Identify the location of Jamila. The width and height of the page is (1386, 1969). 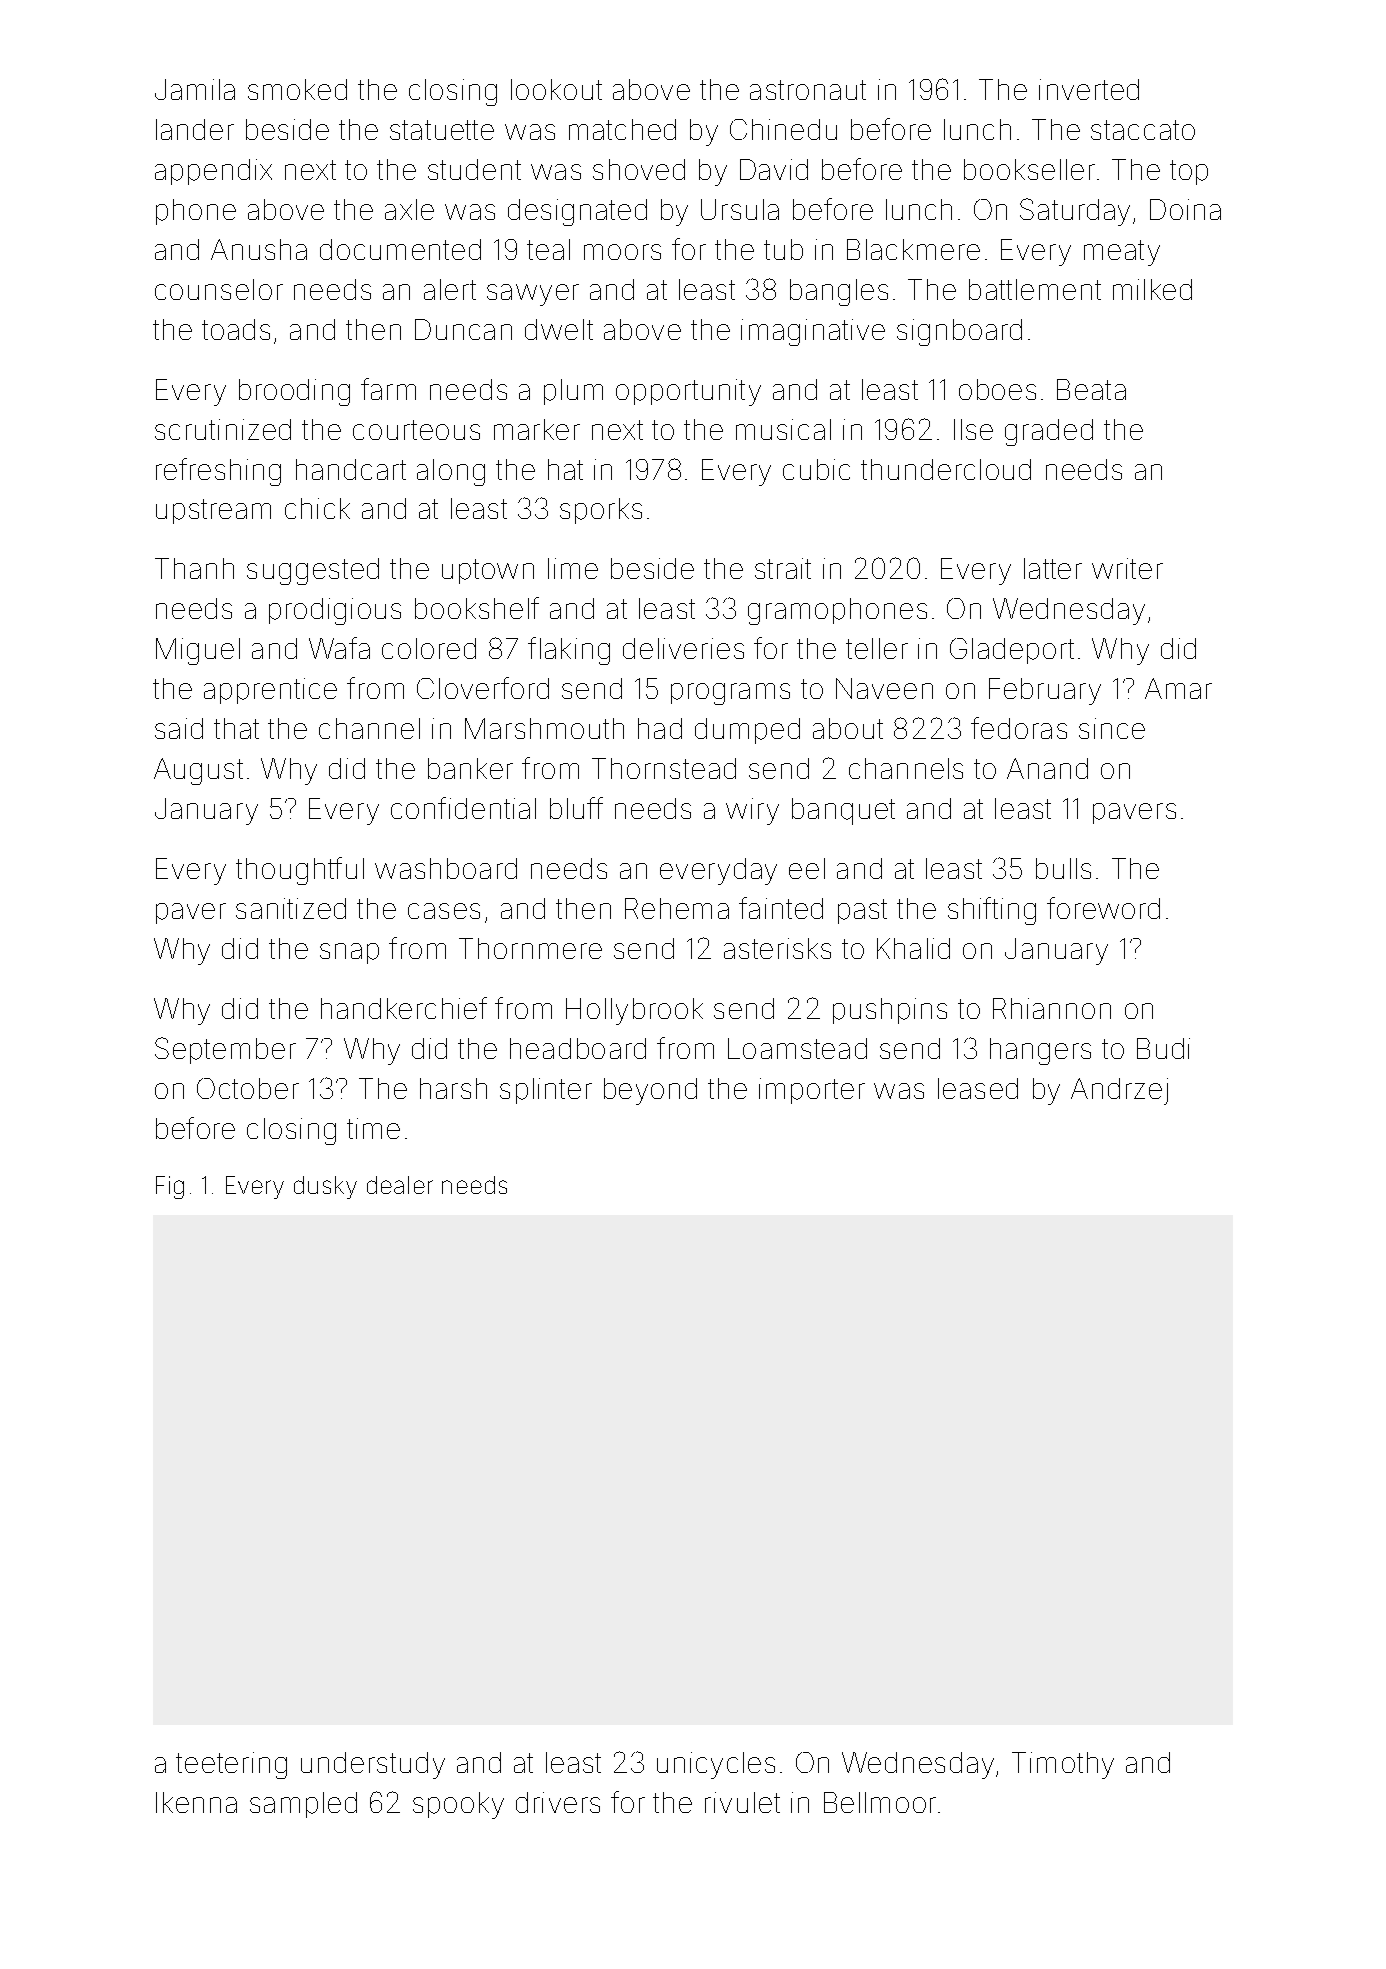
(195, 89).
